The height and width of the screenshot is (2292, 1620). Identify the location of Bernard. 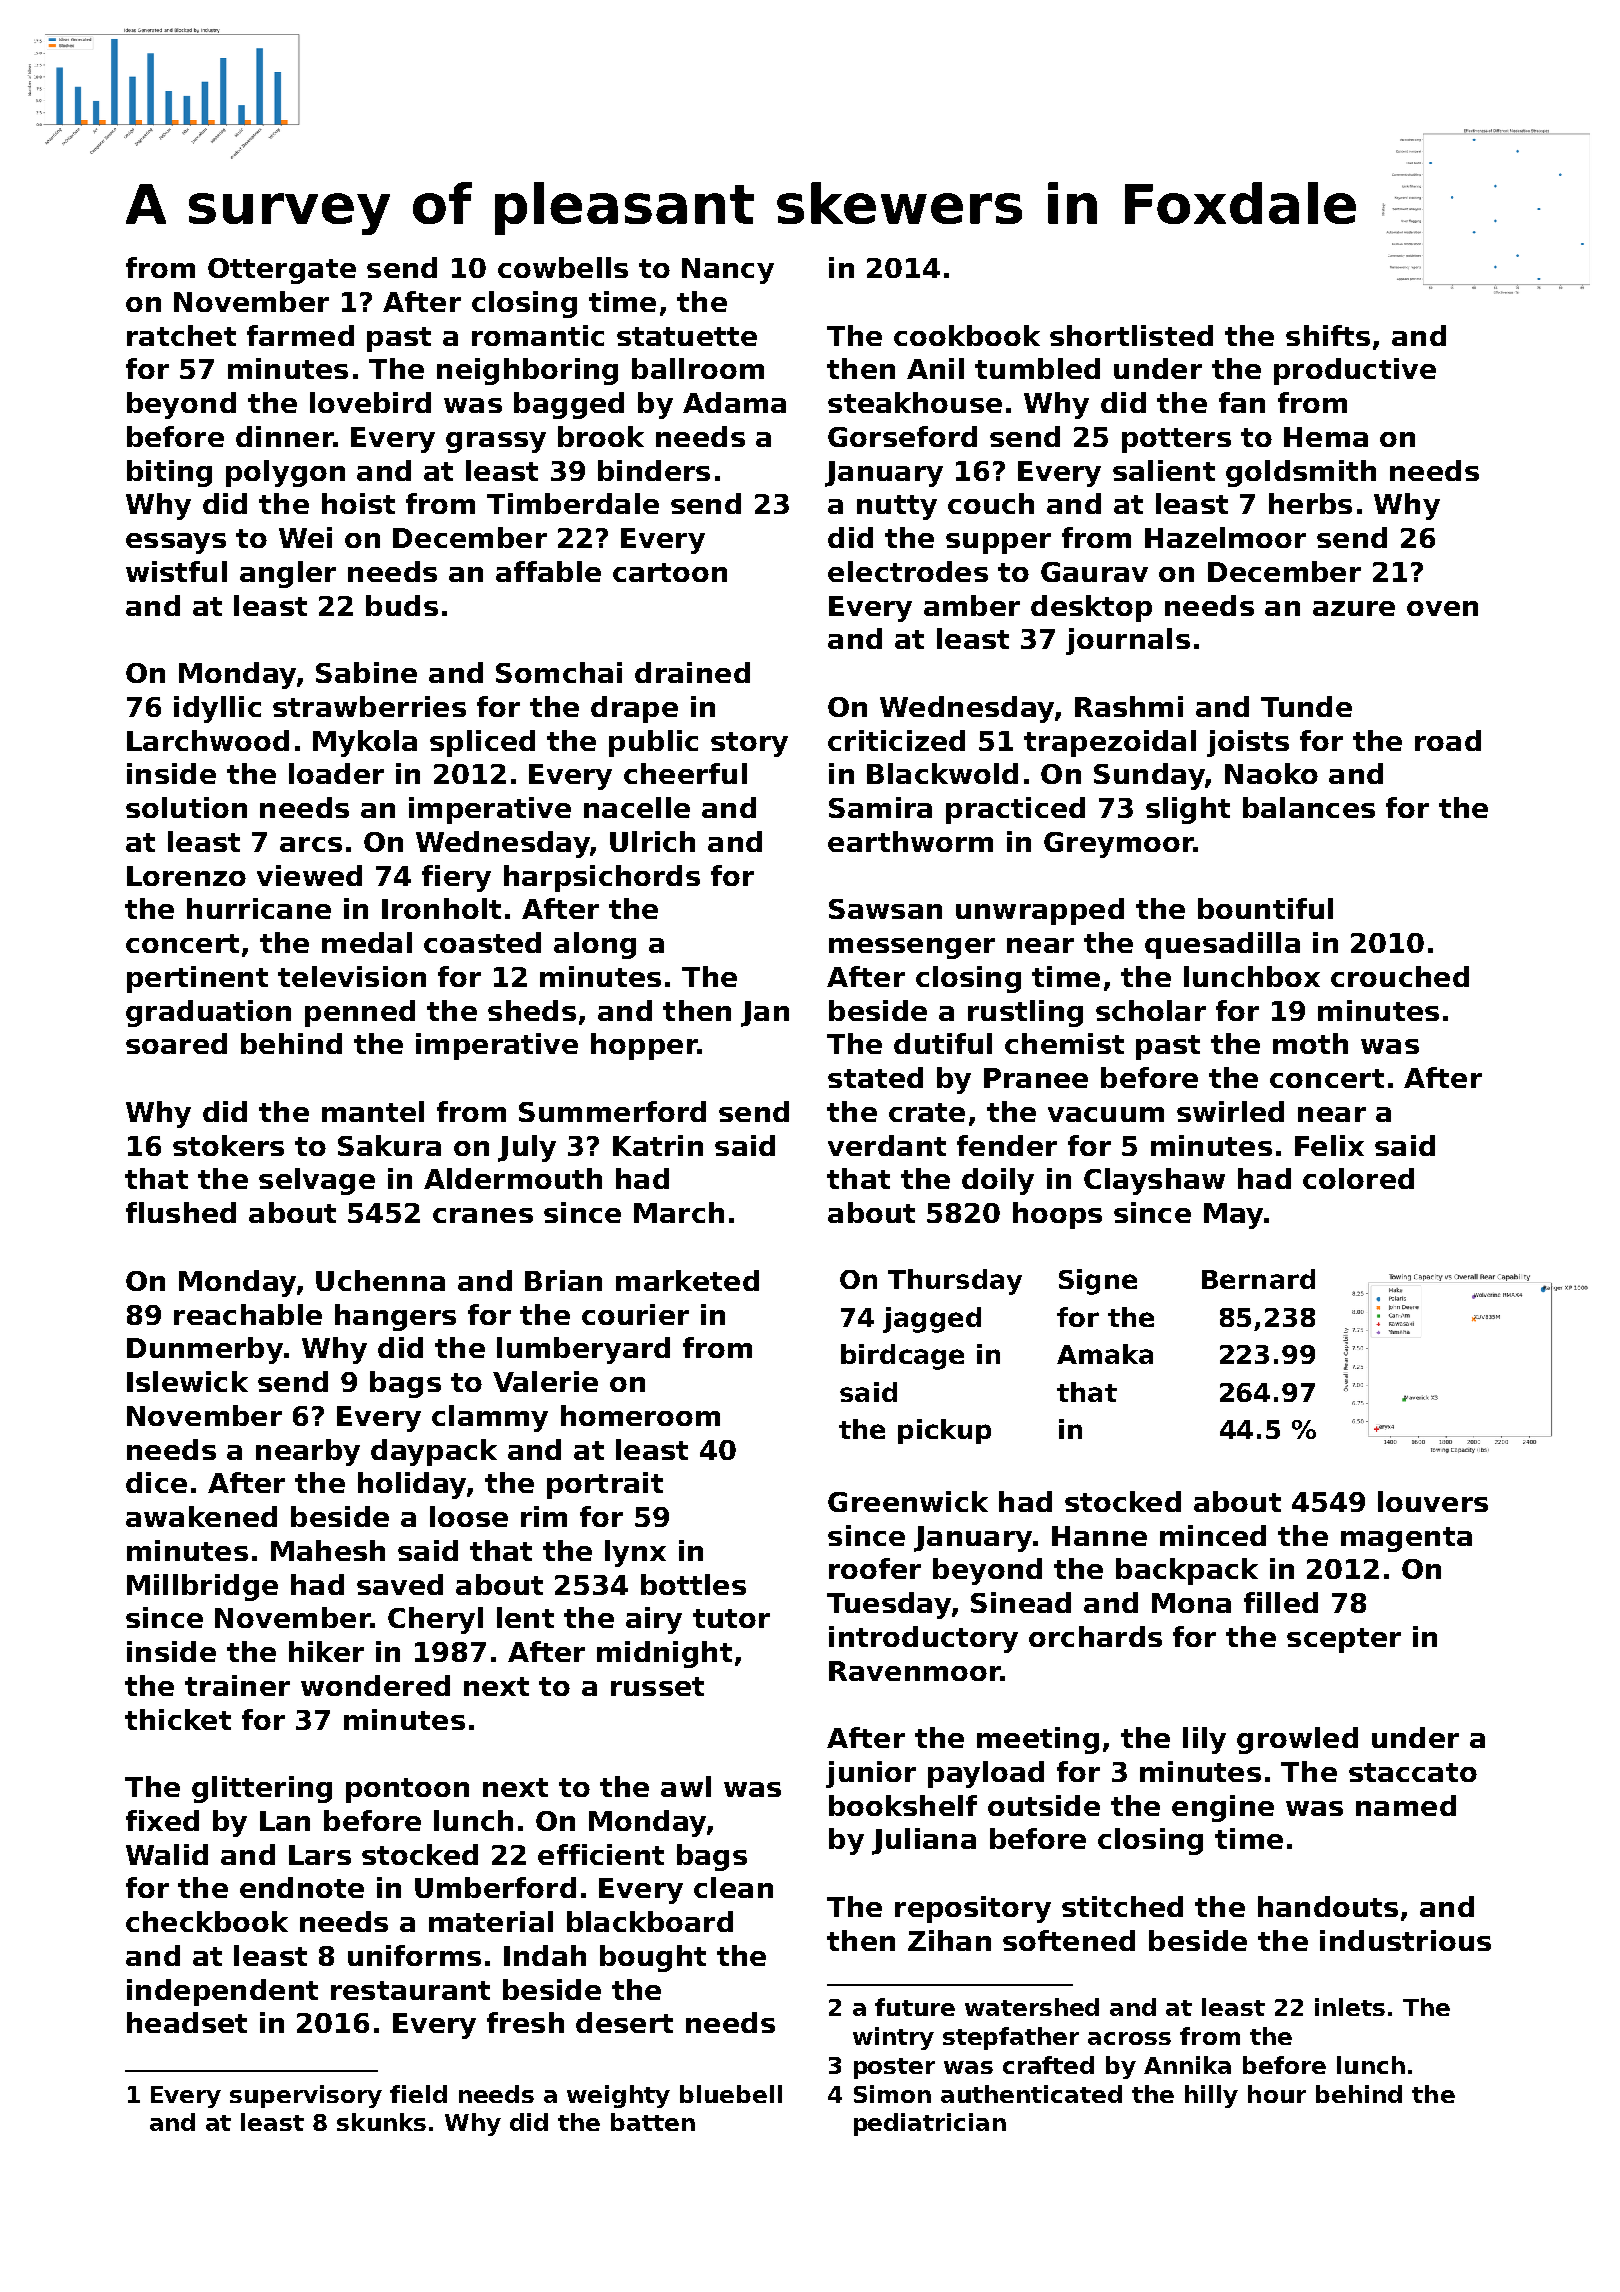
(1258, 1279).
